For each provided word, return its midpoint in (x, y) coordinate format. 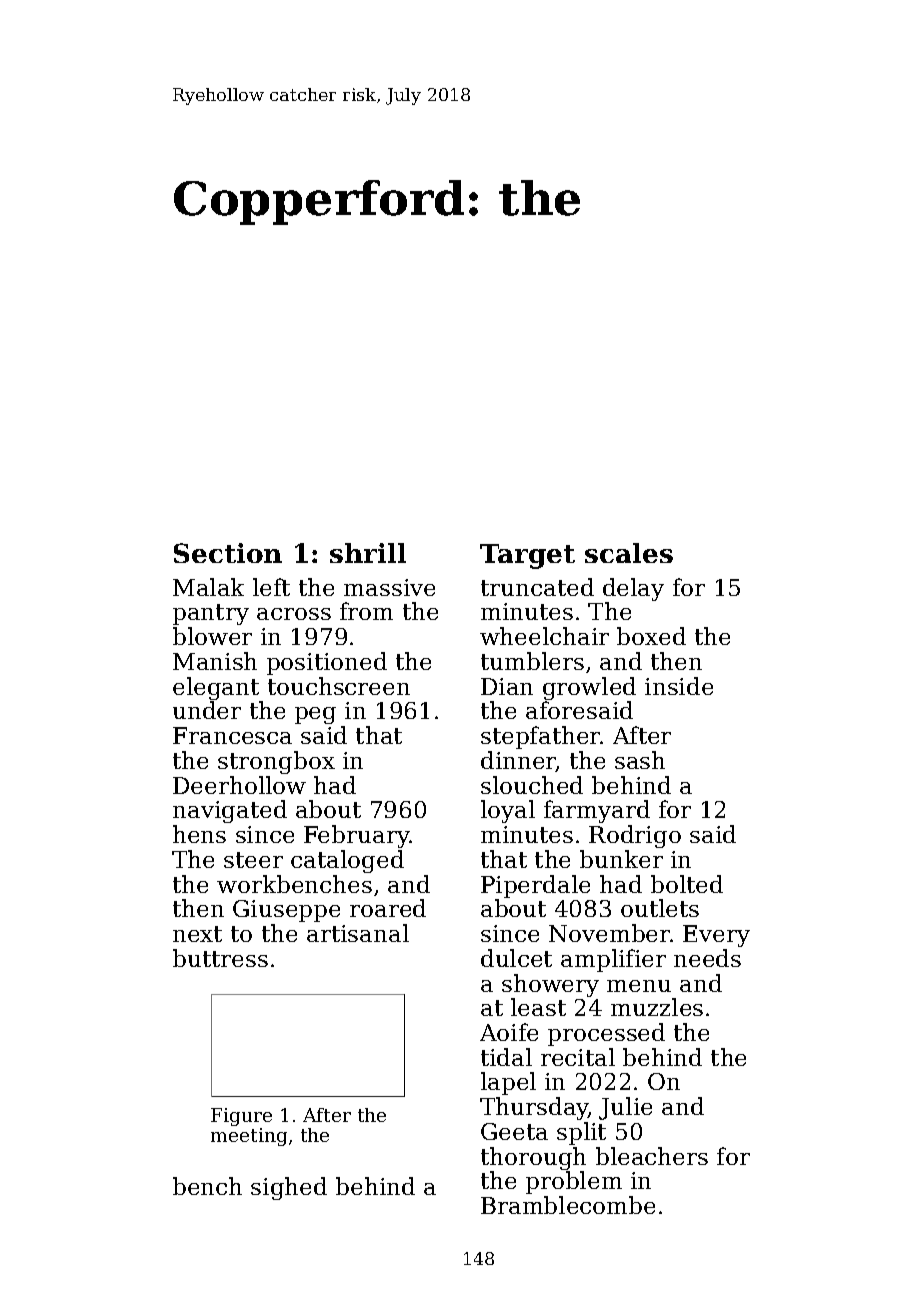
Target (527, 556)
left (271, 587)
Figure (241, 1117)
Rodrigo (635, 836)
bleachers (652, 1156)
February (357, 836)
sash (640, 760)
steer (253, 860)
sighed (289, 1188)
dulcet (516, 958)
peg (315, 715)
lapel (508, 1083)
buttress (220, 958)
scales (629, 553)
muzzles (657, 1007)
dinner (518, 761)
